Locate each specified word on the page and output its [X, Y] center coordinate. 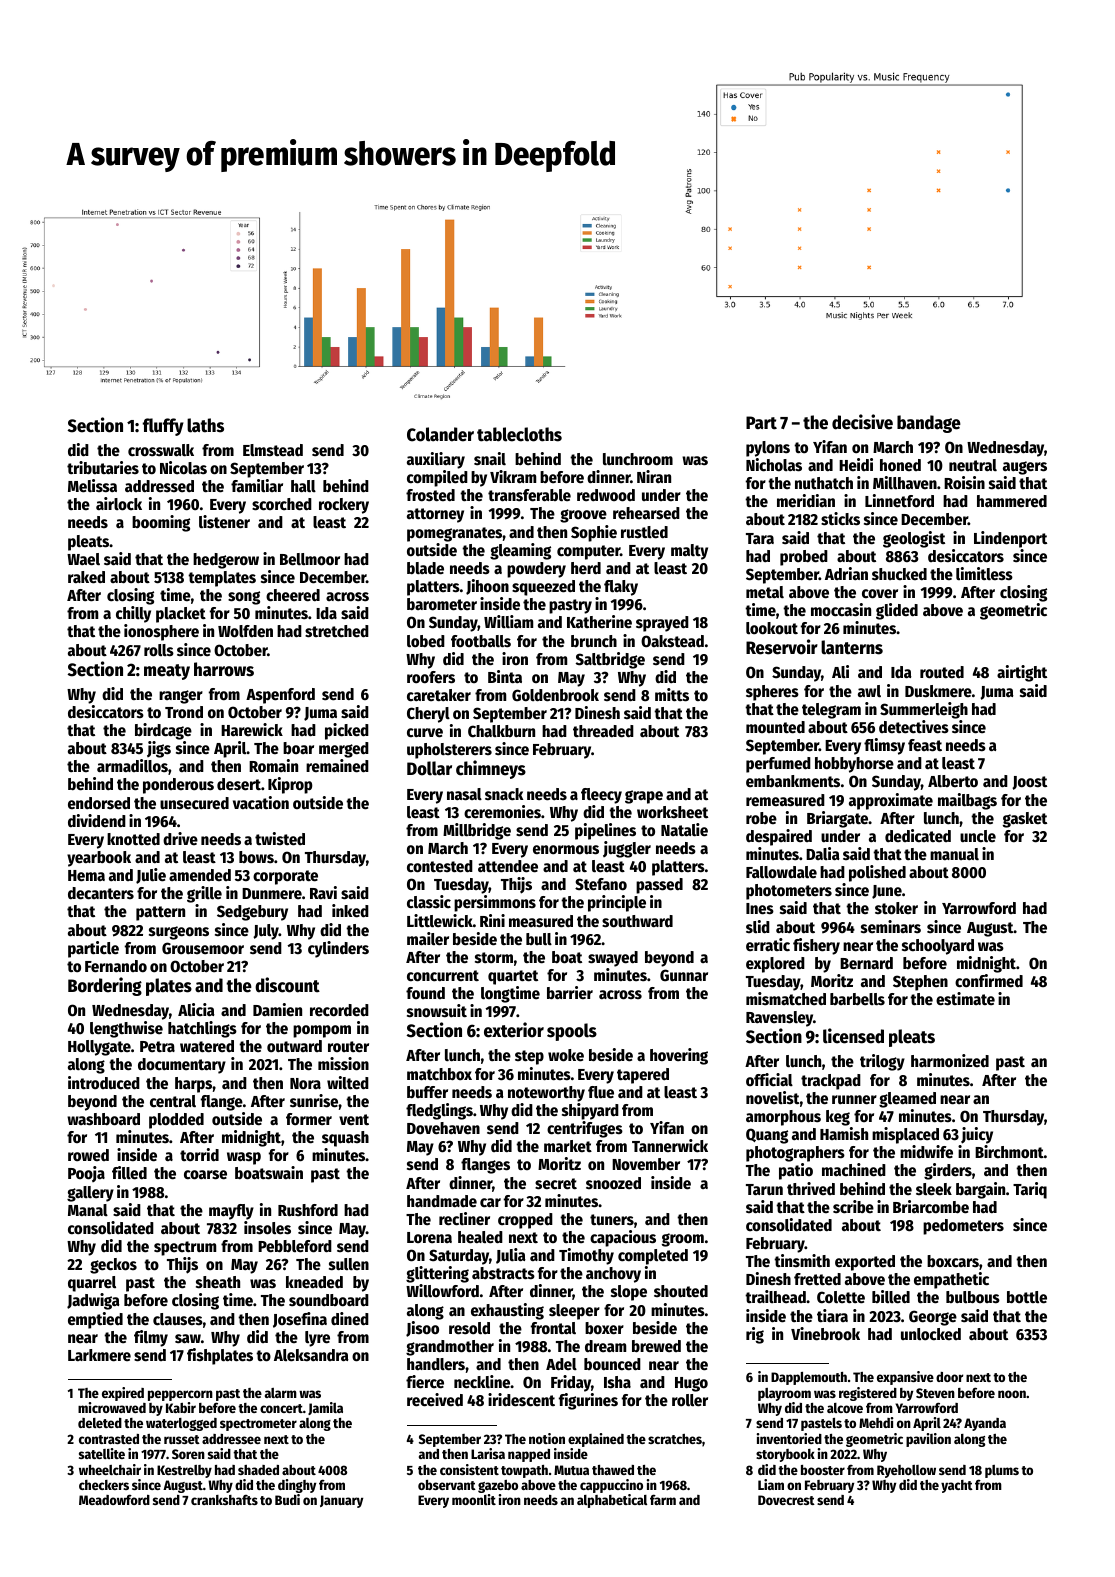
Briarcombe [931, 1207]
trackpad [831, 1082]
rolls [159, 650]
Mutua [571, 1470]
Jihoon [487, 587]
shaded [258, 1470]
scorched [282, 504]
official [769, 1080]
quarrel [92, 1284]
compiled [437, 478]
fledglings [439, 1111]
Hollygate [99, 1048]
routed [942, 672]
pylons [768, 449]
